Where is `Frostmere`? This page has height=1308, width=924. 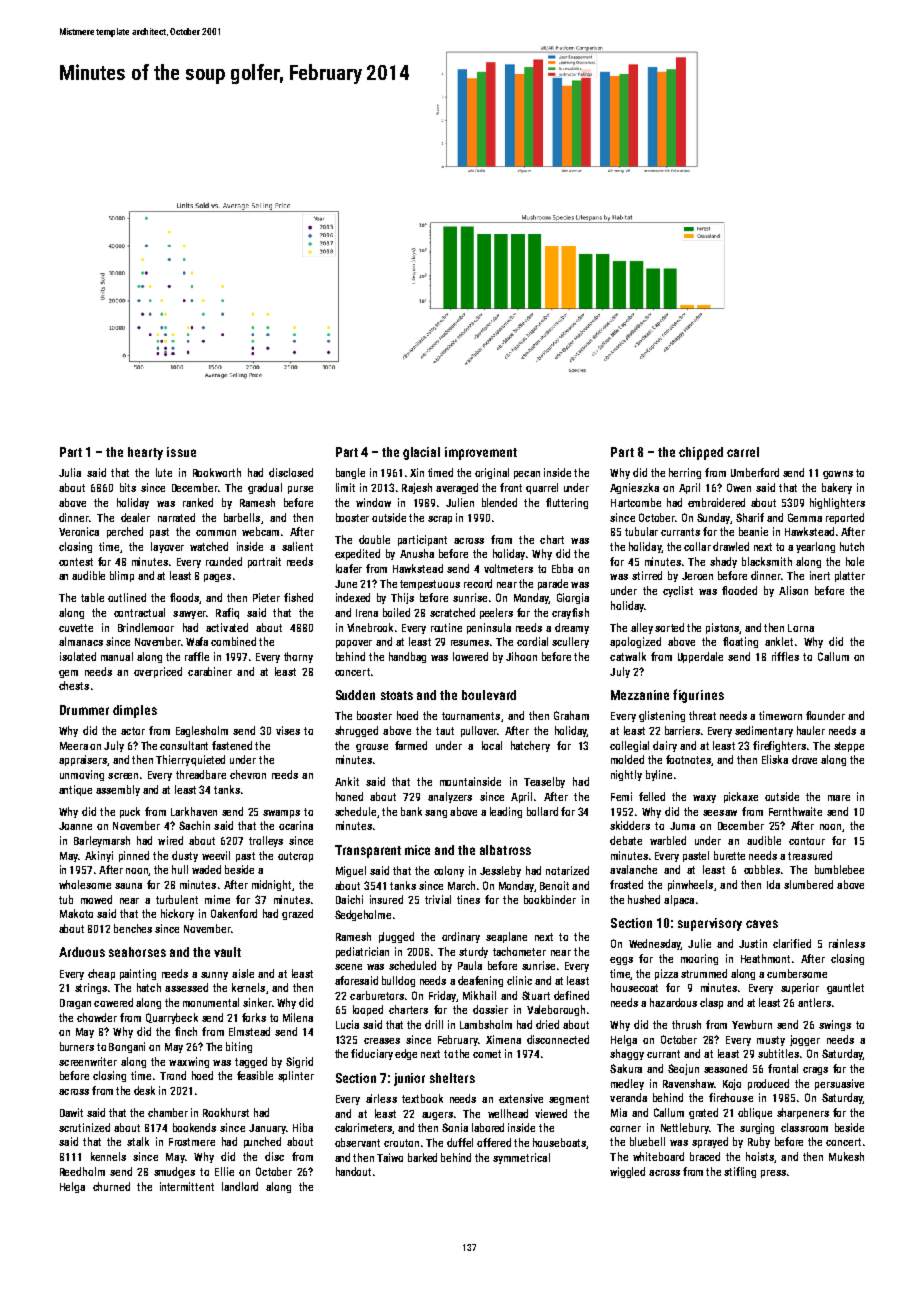 Frostmere is located at coordinates (192, 1142).
